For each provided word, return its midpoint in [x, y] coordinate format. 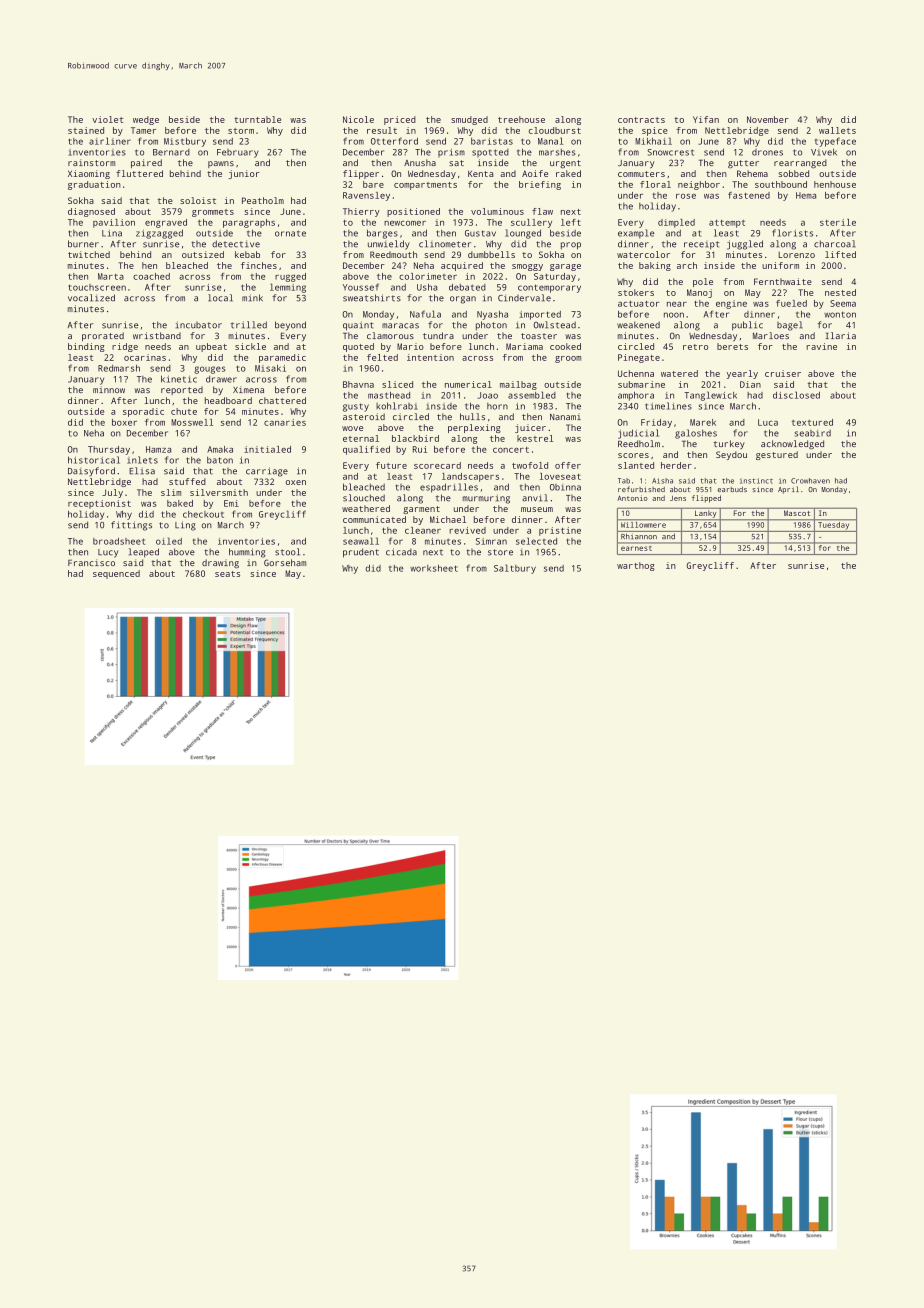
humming [247, 553]
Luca [768, 422]
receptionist [99, 504]
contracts [641, 120]
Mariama [524, 346]
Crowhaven [810, 481]
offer [568, 465]
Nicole [358, 119]
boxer [124, 422]
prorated [103, 336]
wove [352, 428]
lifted [840, 254]
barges [382, 234]
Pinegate [639, 358]
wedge [146, 120]
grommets [213, 213]
